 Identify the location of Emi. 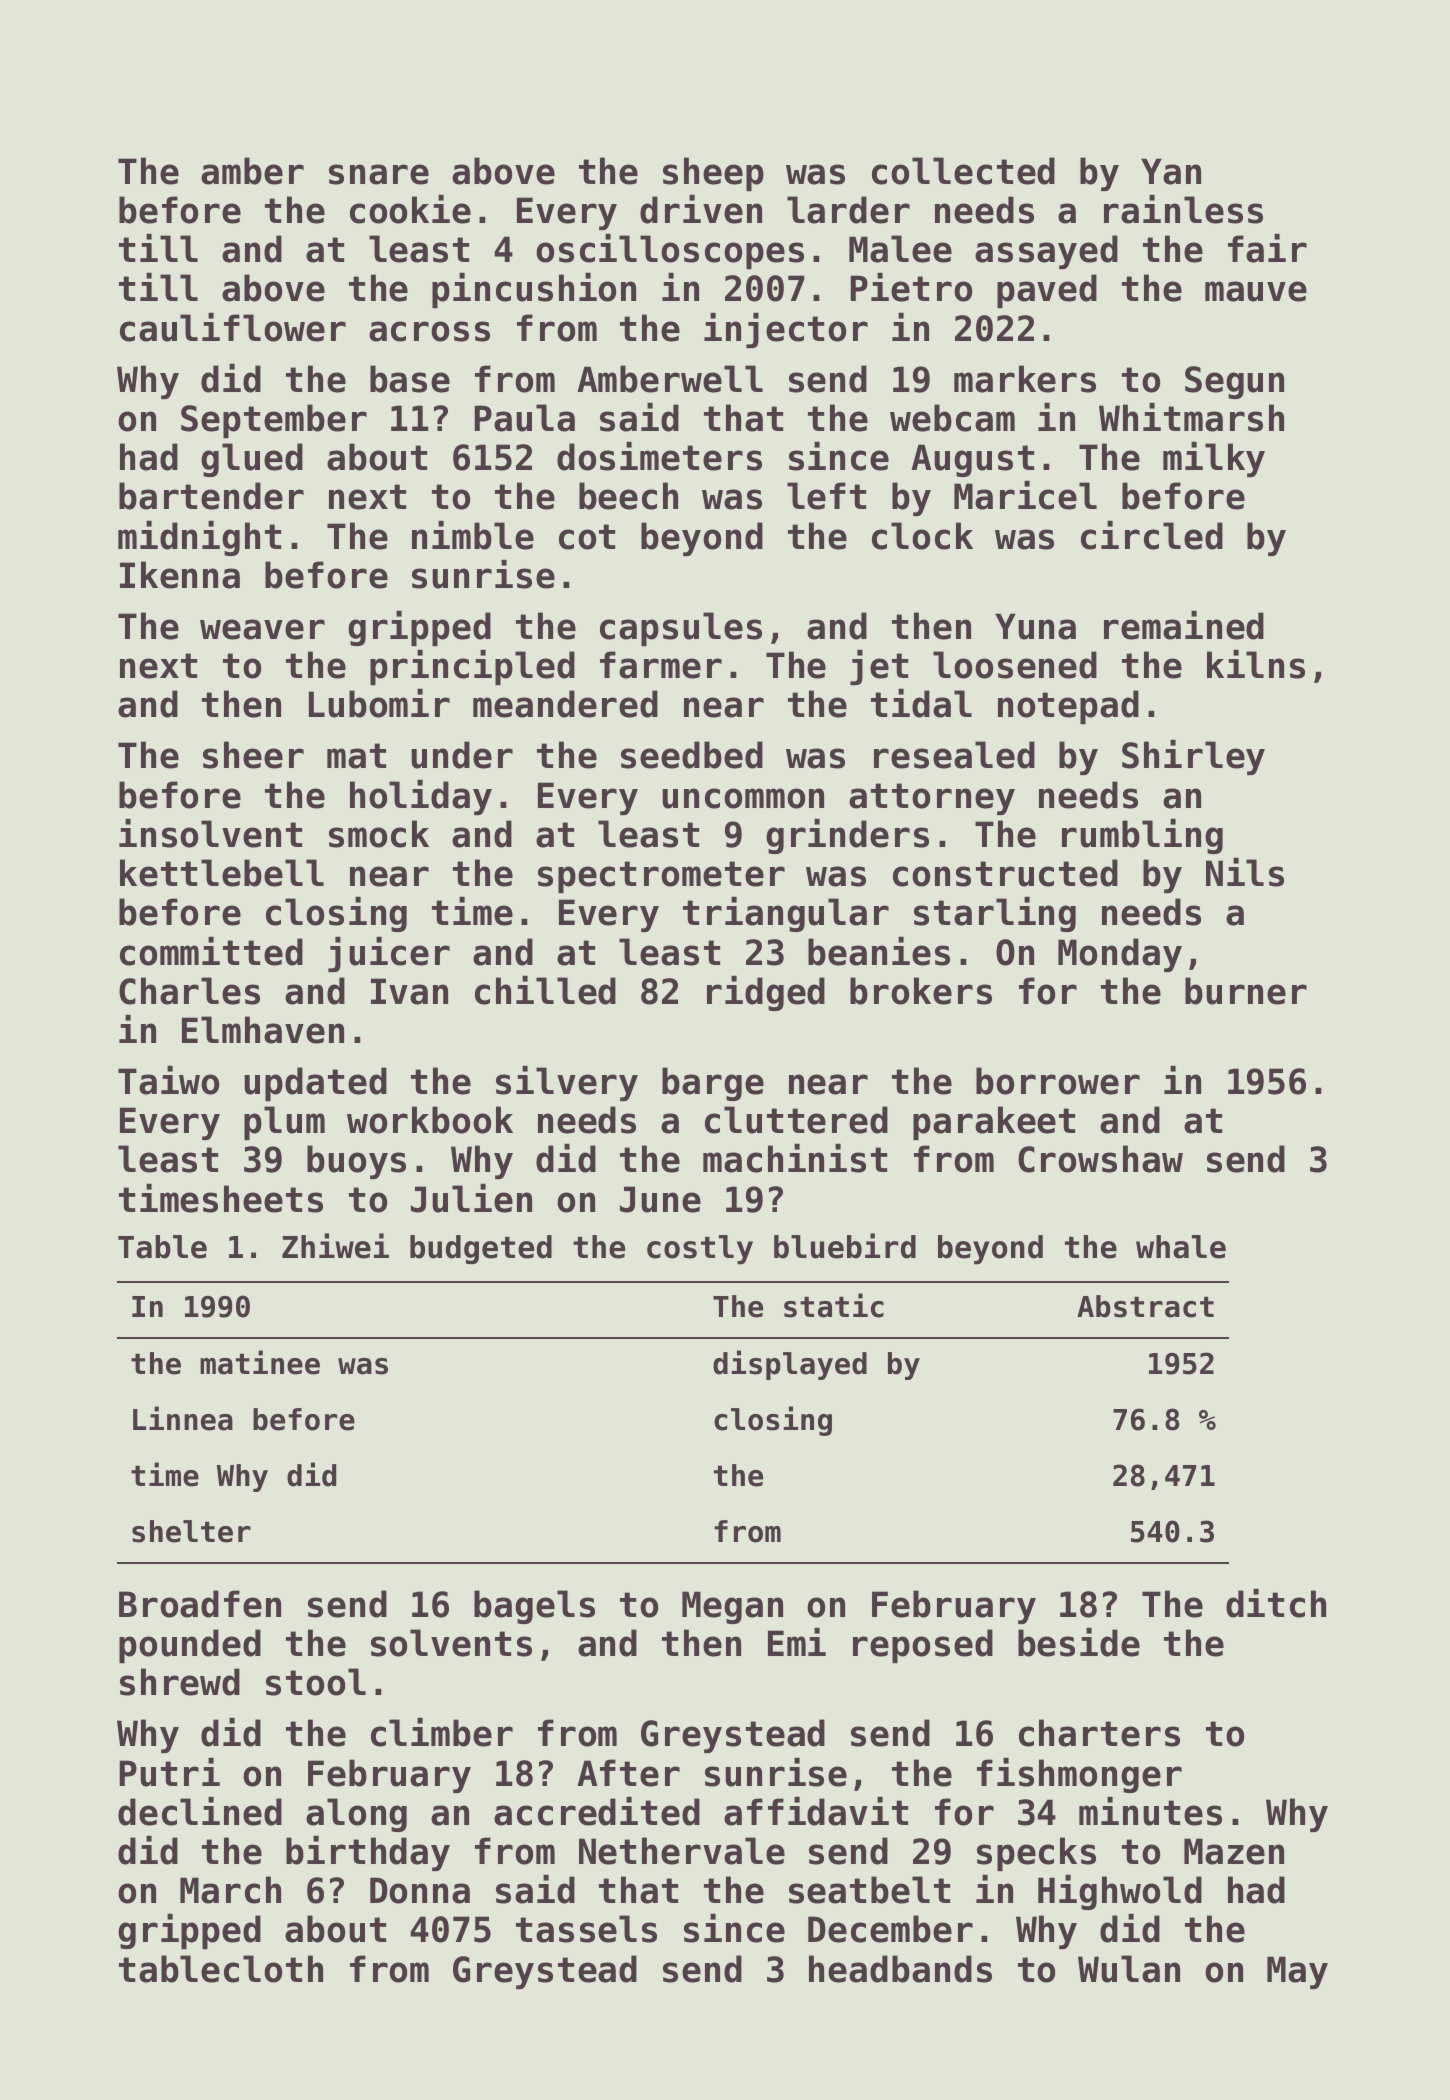
(797, 1642).
